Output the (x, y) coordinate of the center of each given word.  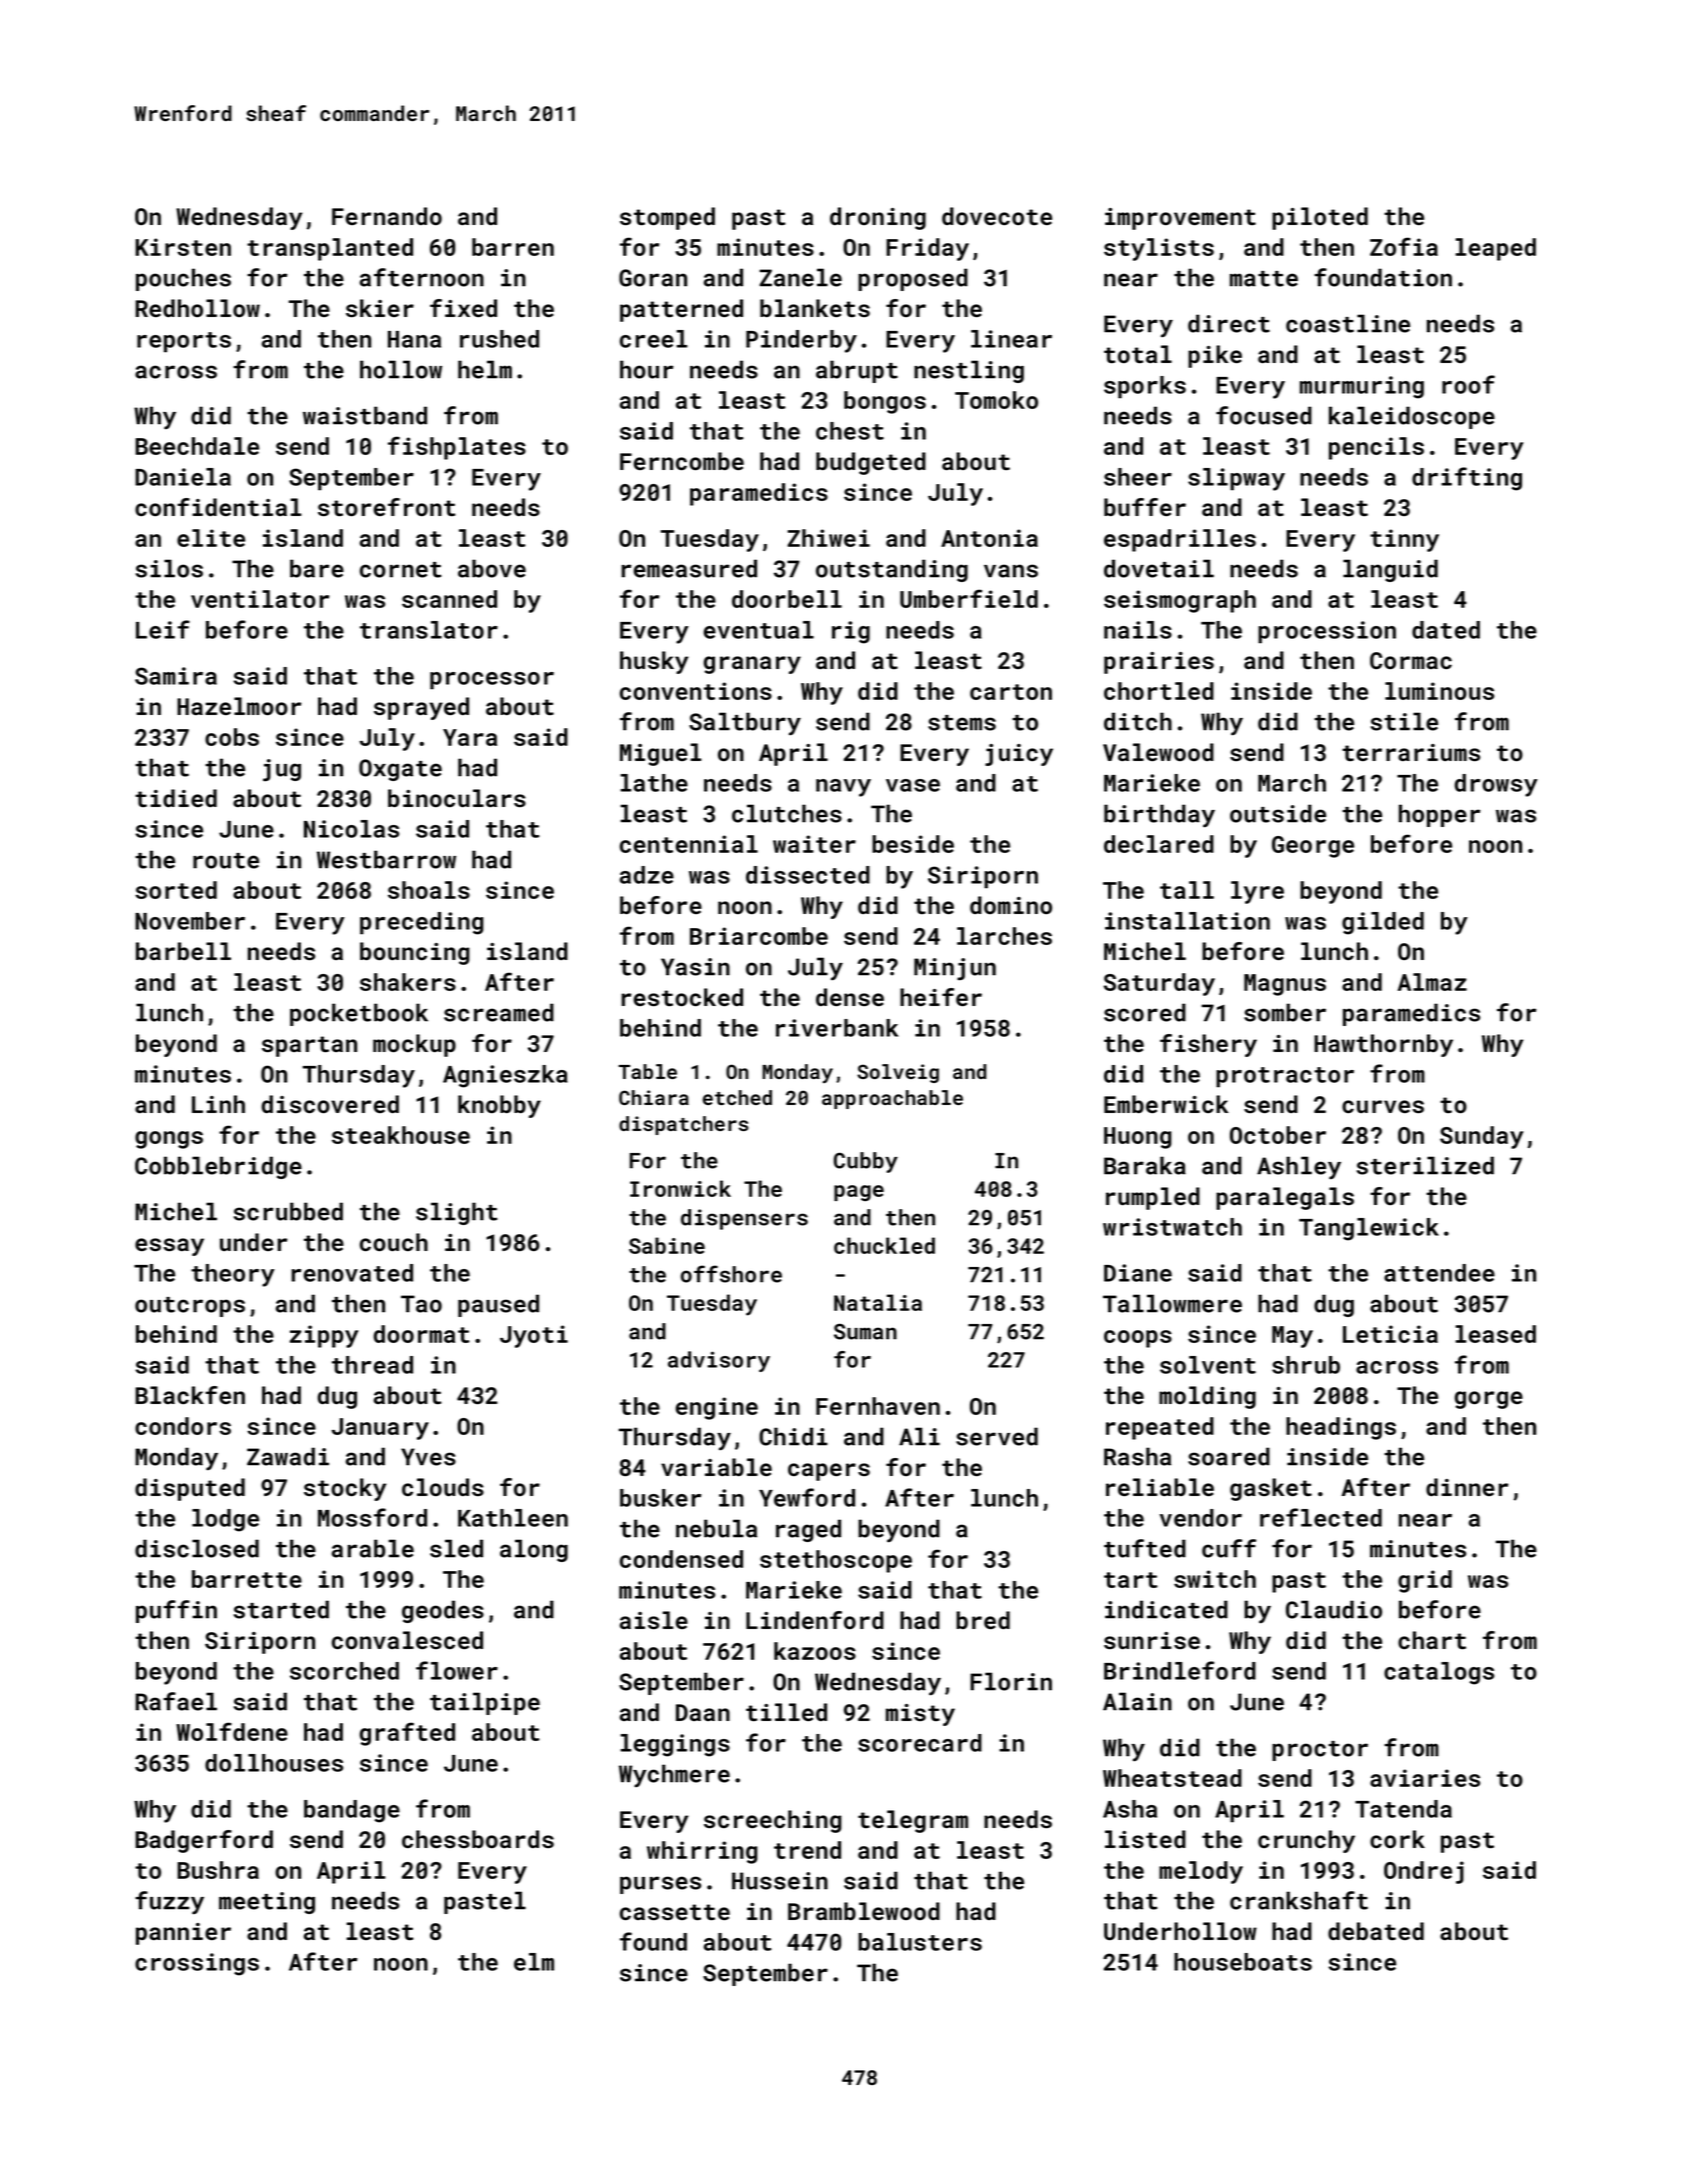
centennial (689, 844)
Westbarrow (386, 859)
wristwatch (1172, 1227)
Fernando (387, 216)
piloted (1320, 218)
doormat (422, 1334)
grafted (407, 1734)
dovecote (997, 216)
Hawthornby (1383, 1045)
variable (716, 1467)
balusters (920, 1942)
